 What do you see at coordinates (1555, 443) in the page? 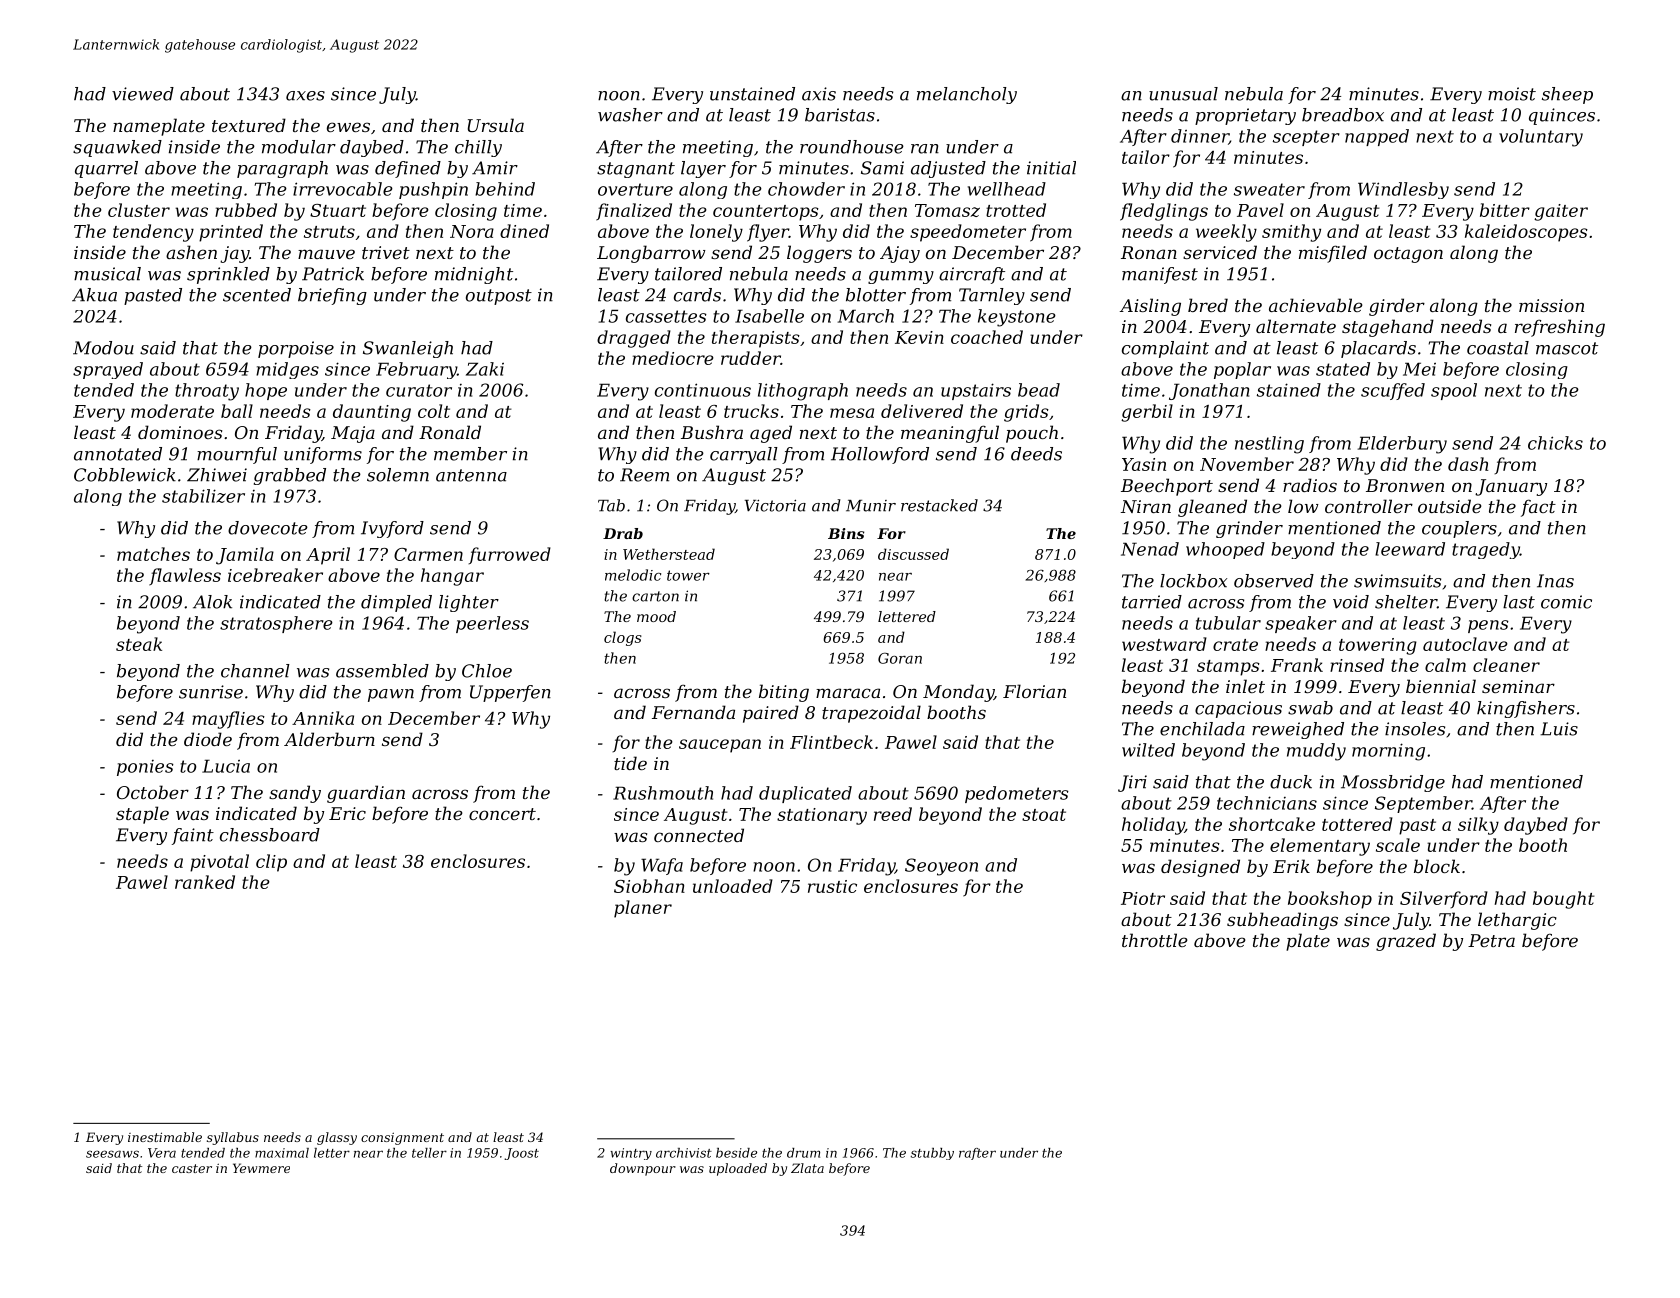
I see `chicks` at bounding box center [1555, 443].
